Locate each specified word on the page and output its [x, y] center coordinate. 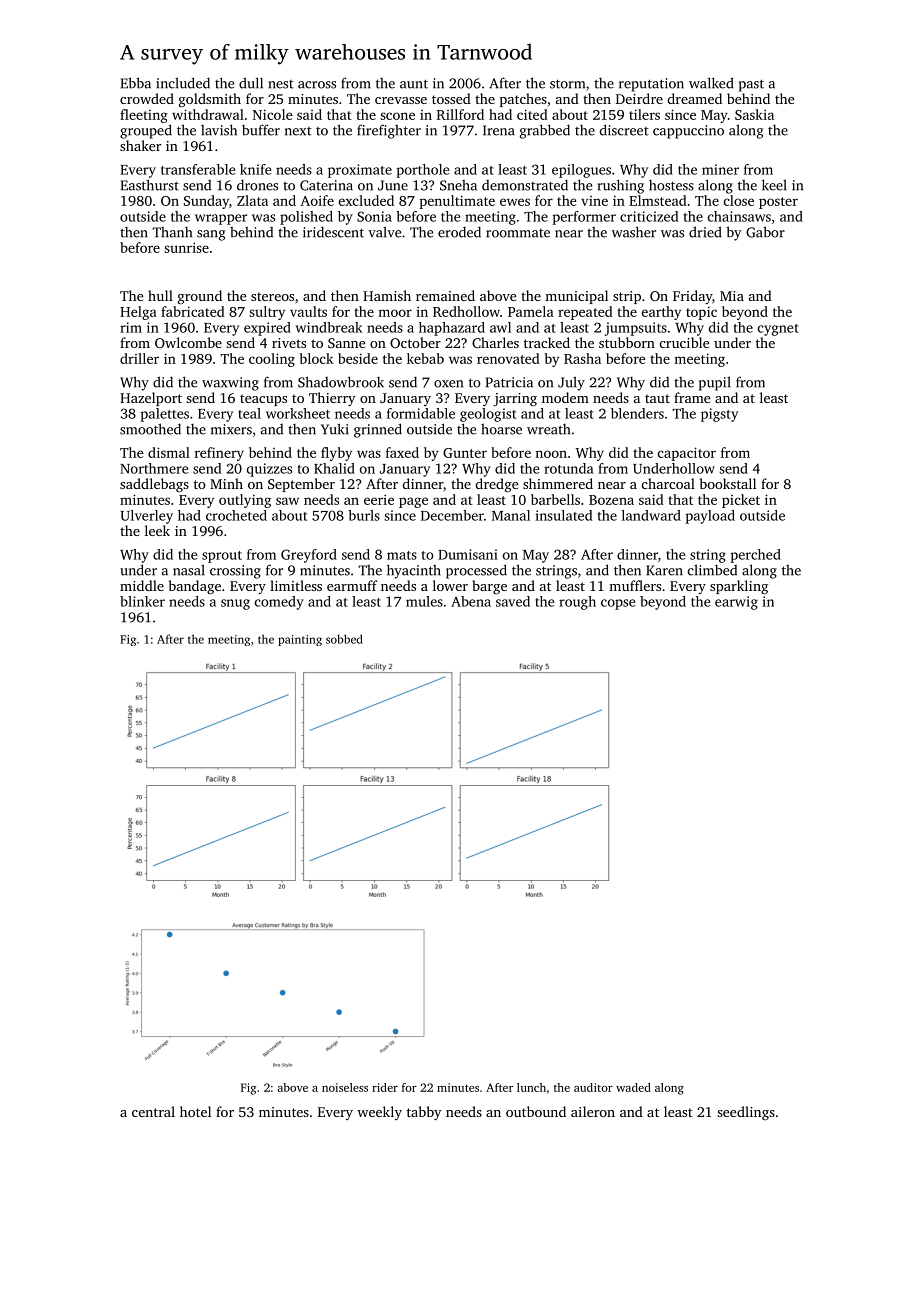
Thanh [172, 232]
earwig [736, 603]
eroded [459, 232]
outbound [536, 1111]
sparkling [739, 587]
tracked [547, 342]
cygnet [778, 330]
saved [513, 601]
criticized [649, 216]
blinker [142, 601]
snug [235, 604]
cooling [272, 360]
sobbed [344, 639]
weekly [379, 1113]
